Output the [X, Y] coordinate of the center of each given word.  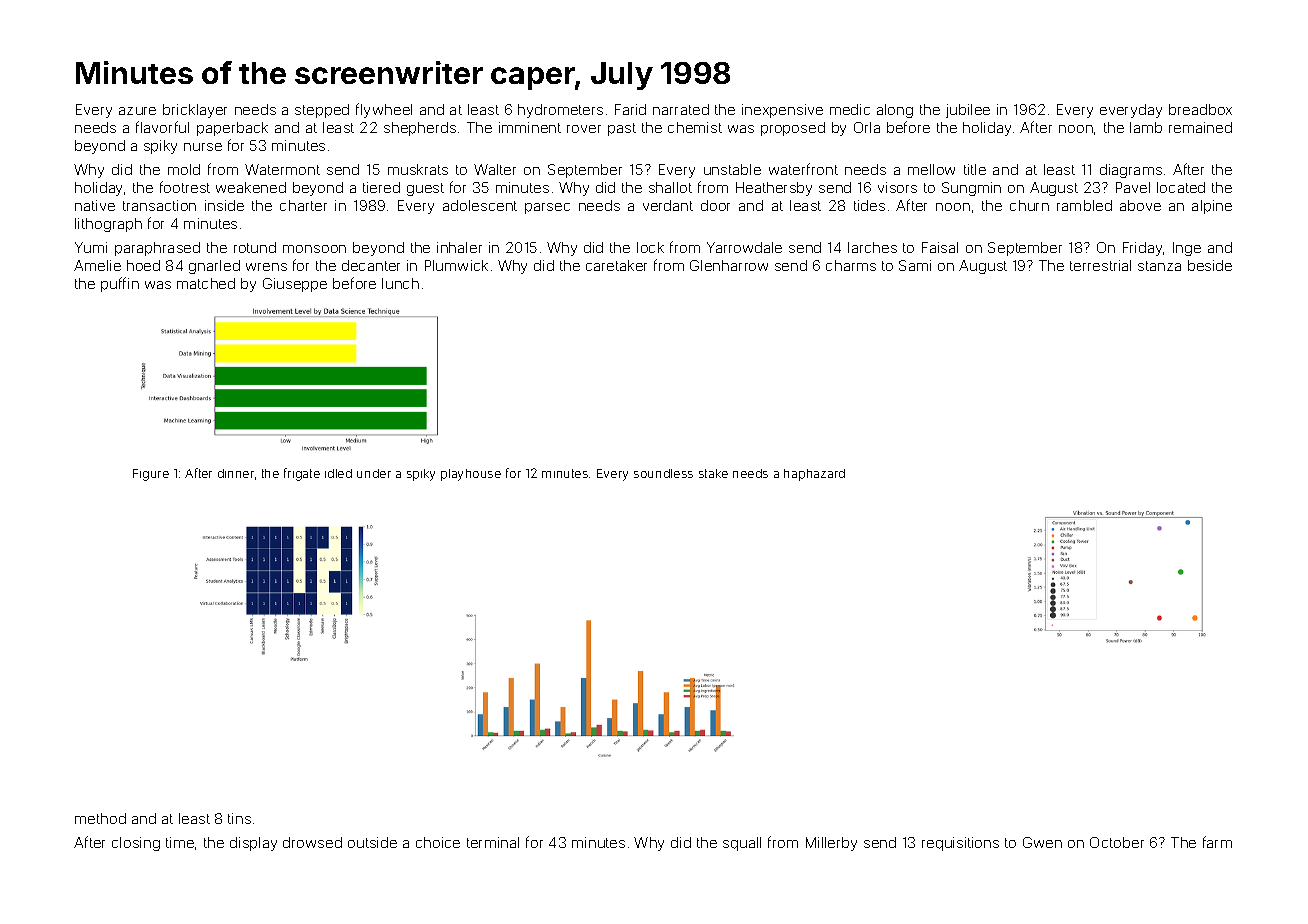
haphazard [814, 475]
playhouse [471, 475]
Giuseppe [295, 285]
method [100, 818]
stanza [1159, 266]
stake [713, 473]
